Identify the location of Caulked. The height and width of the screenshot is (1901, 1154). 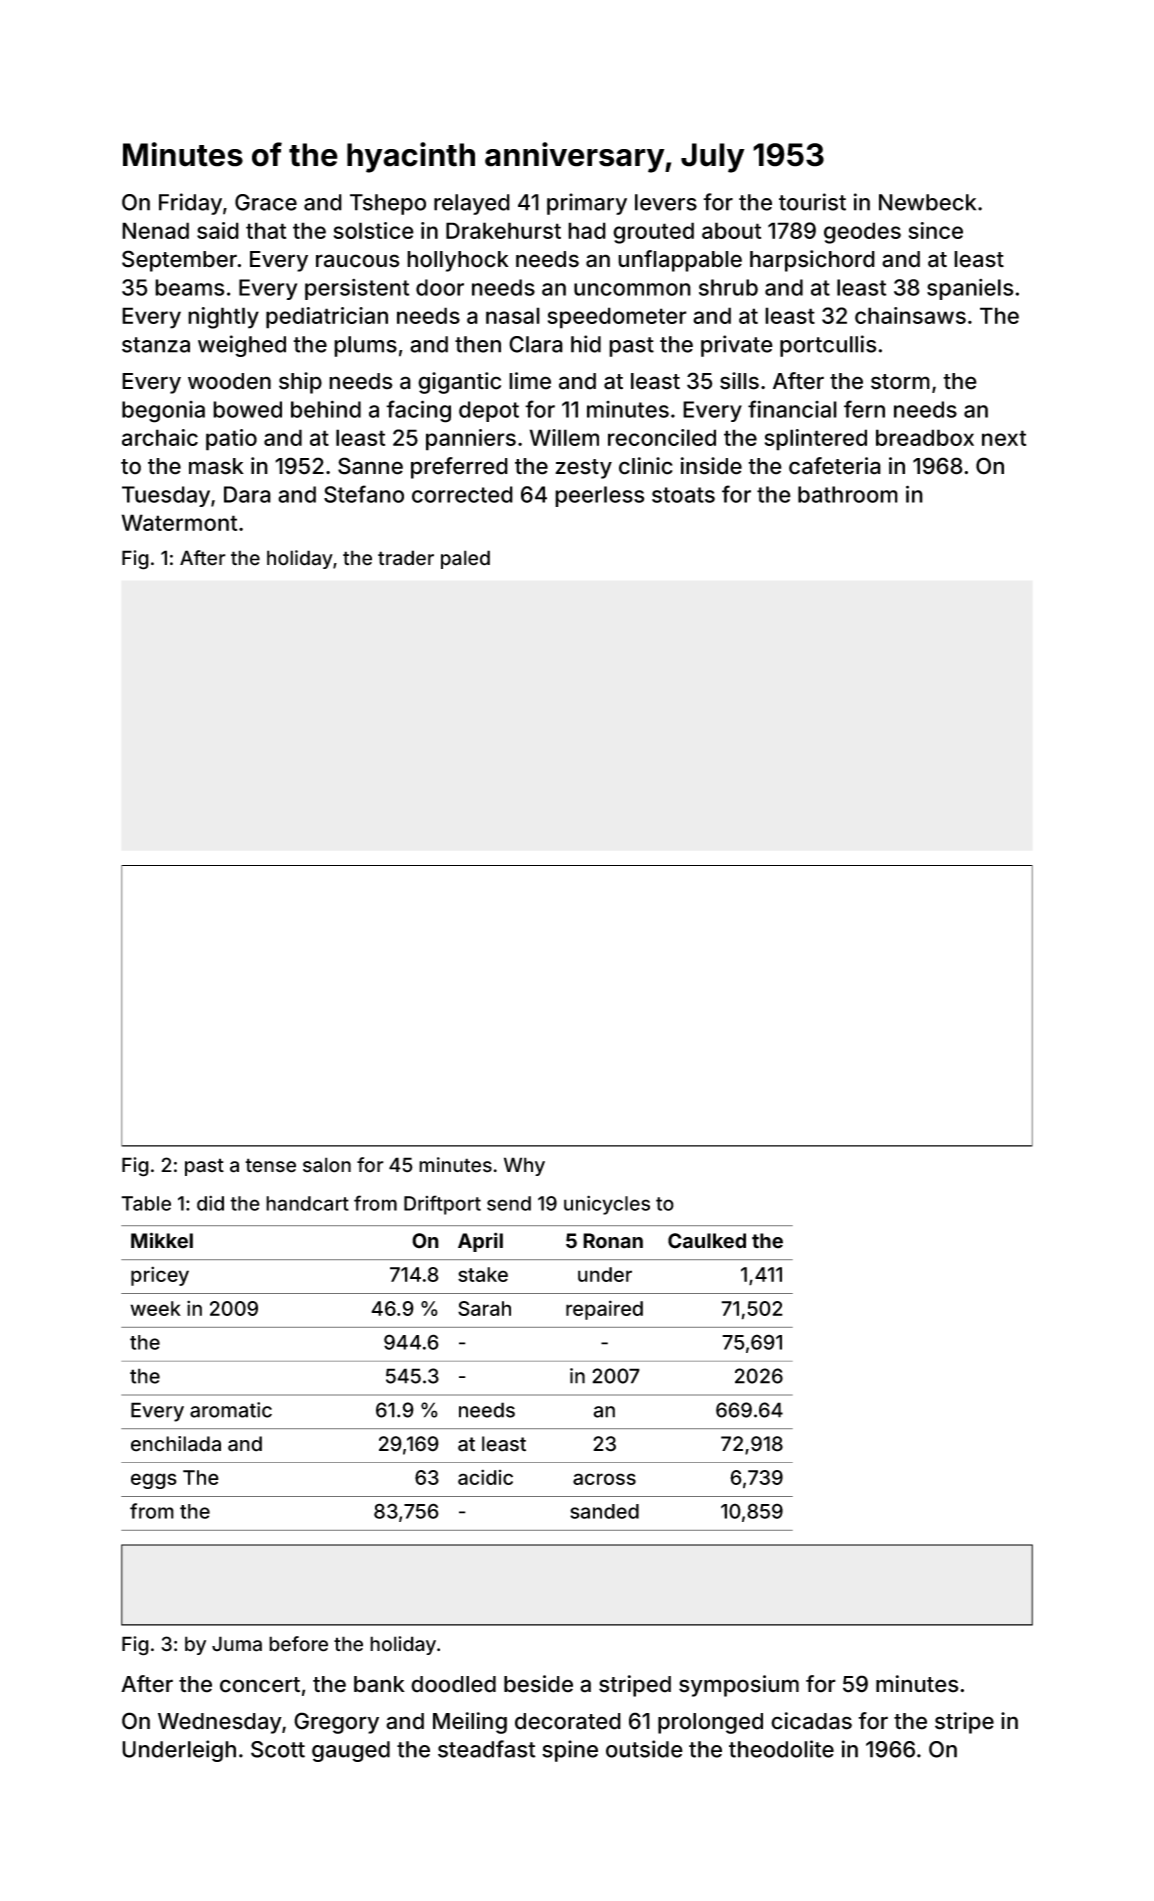
(707, 1241).
